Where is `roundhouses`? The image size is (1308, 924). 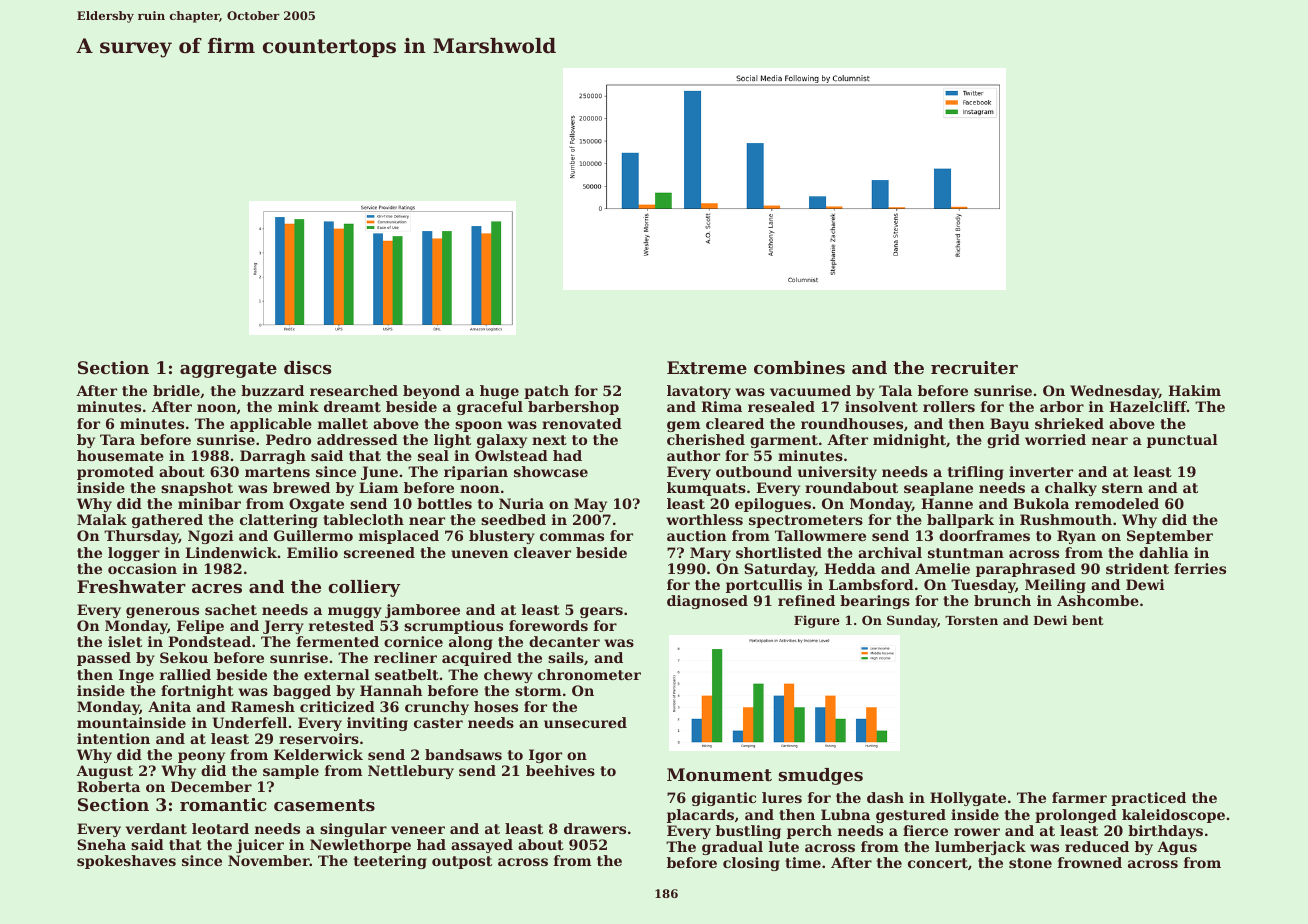 roundhouses is located at coordinates (852, 423).
